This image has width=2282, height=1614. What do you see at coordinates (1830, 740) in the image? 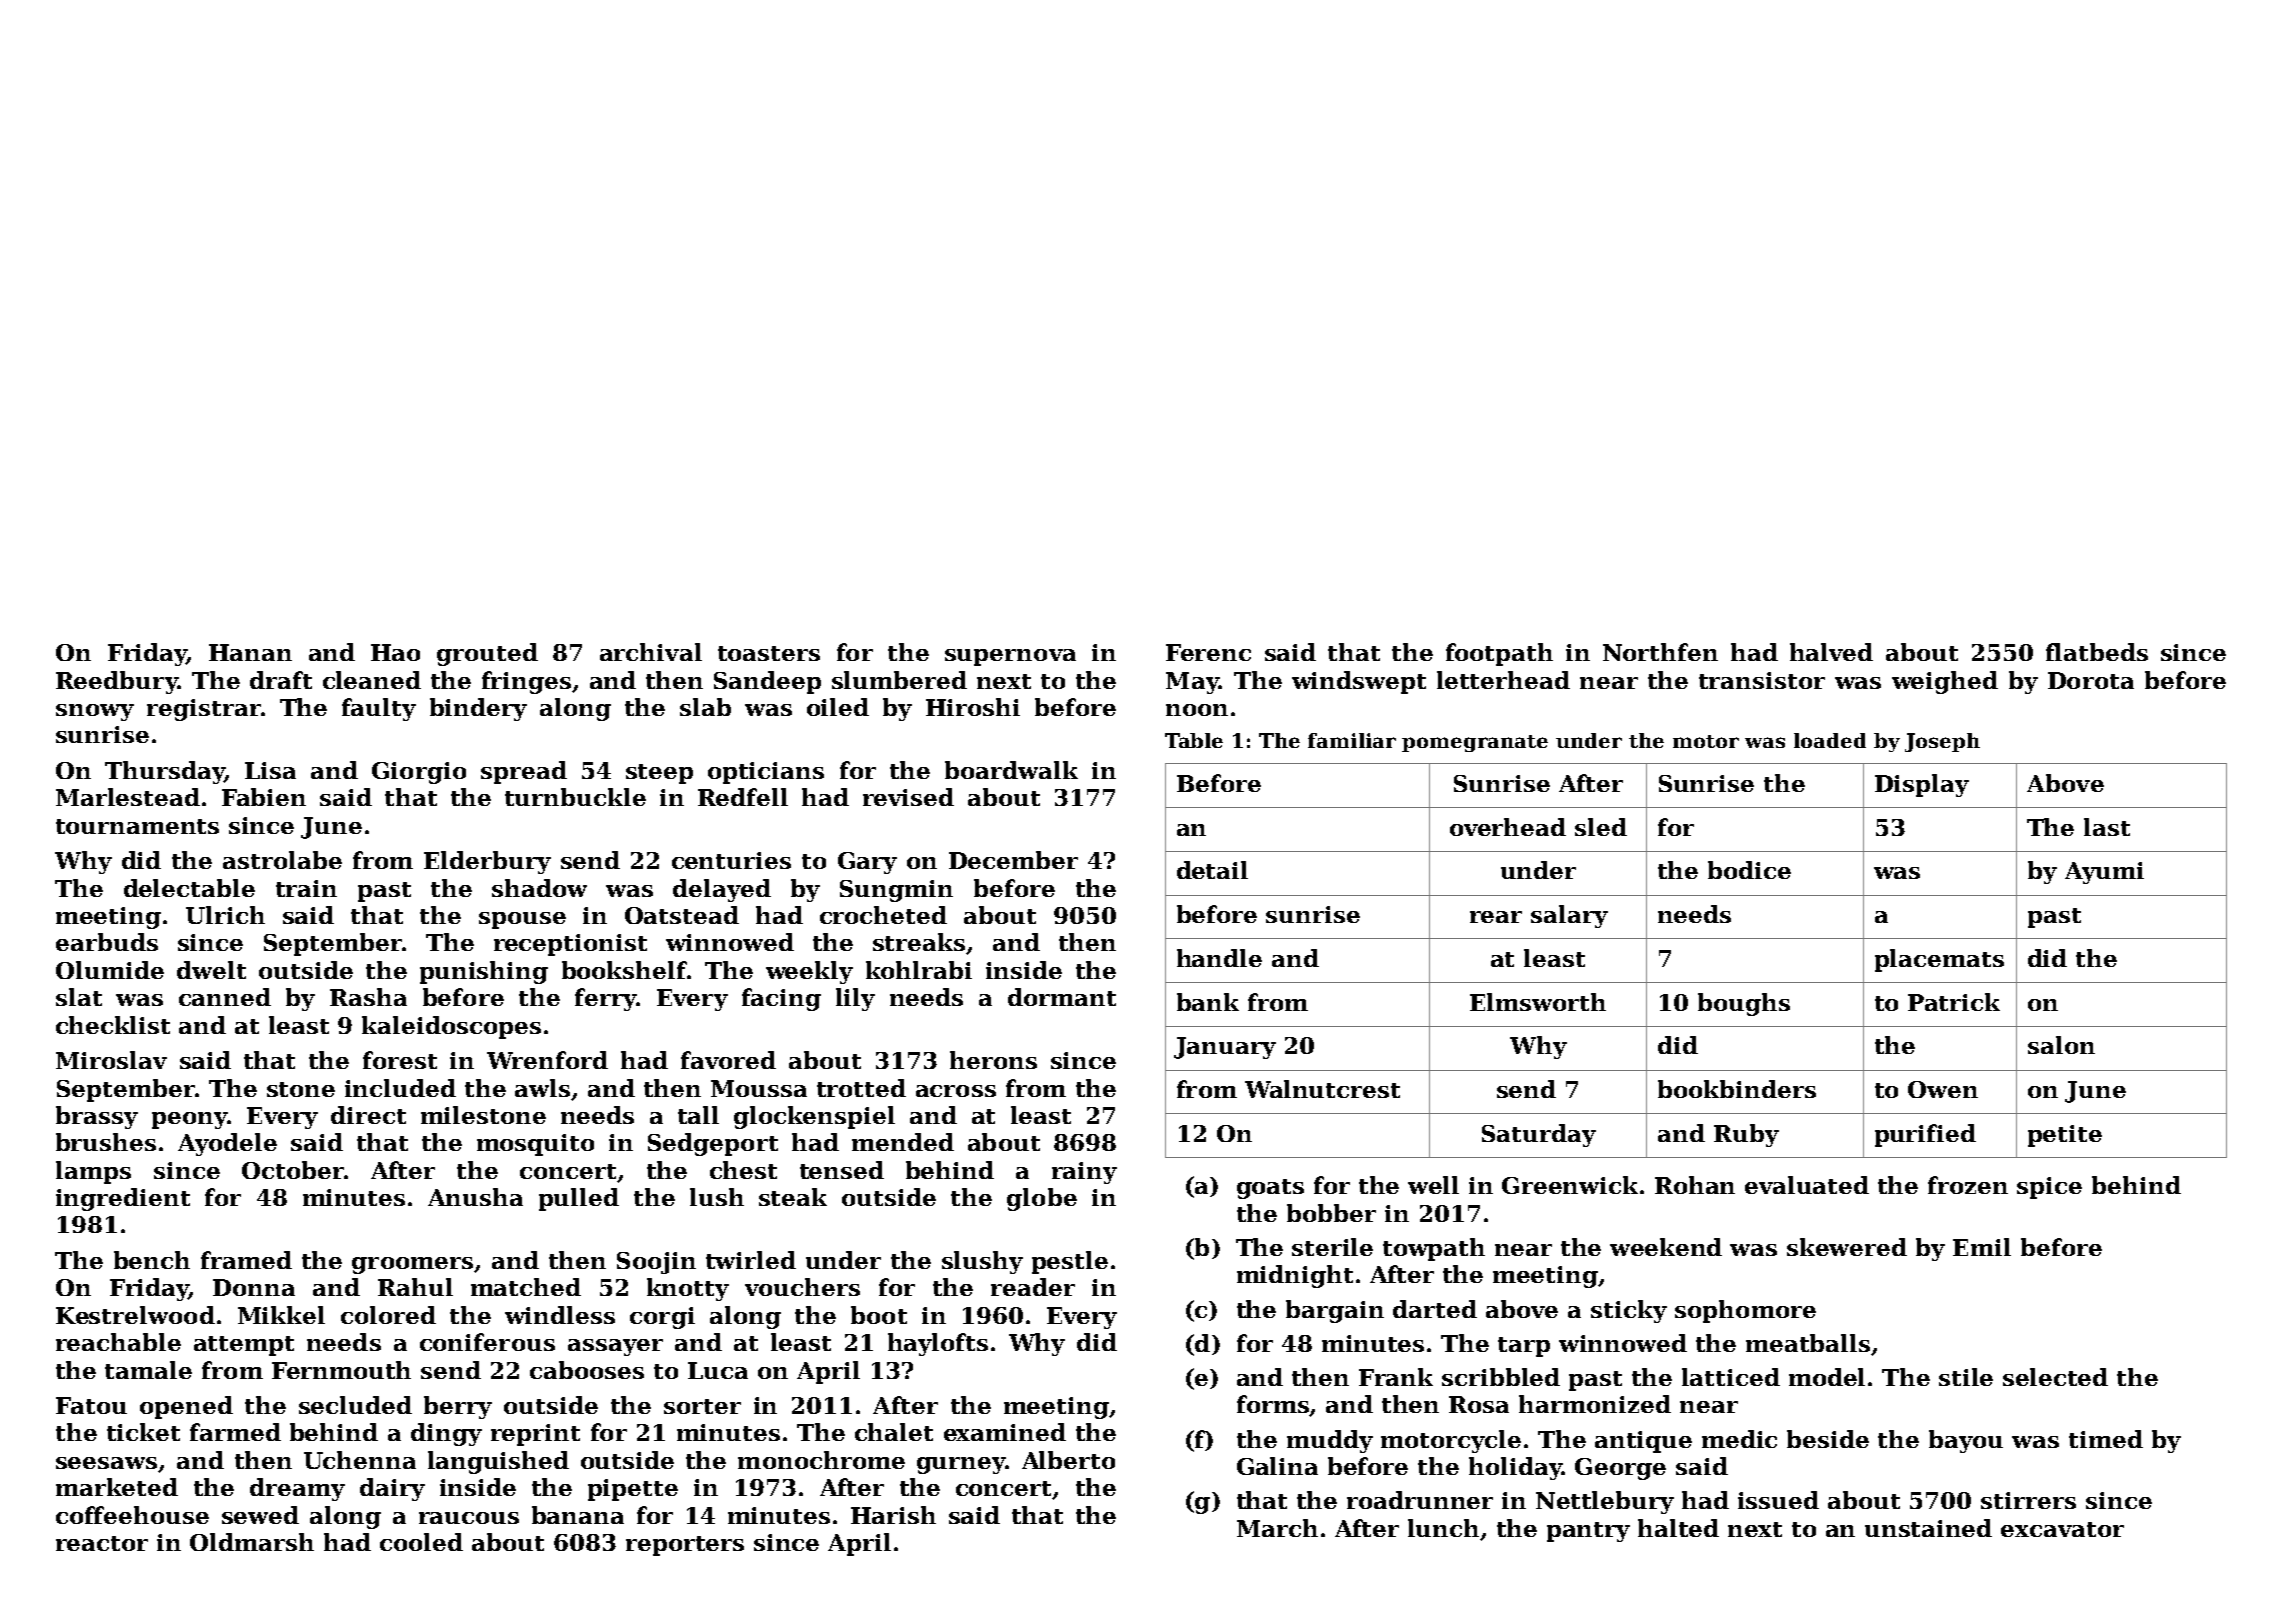
I see `loaded` at bounding box center [1830, 740].
